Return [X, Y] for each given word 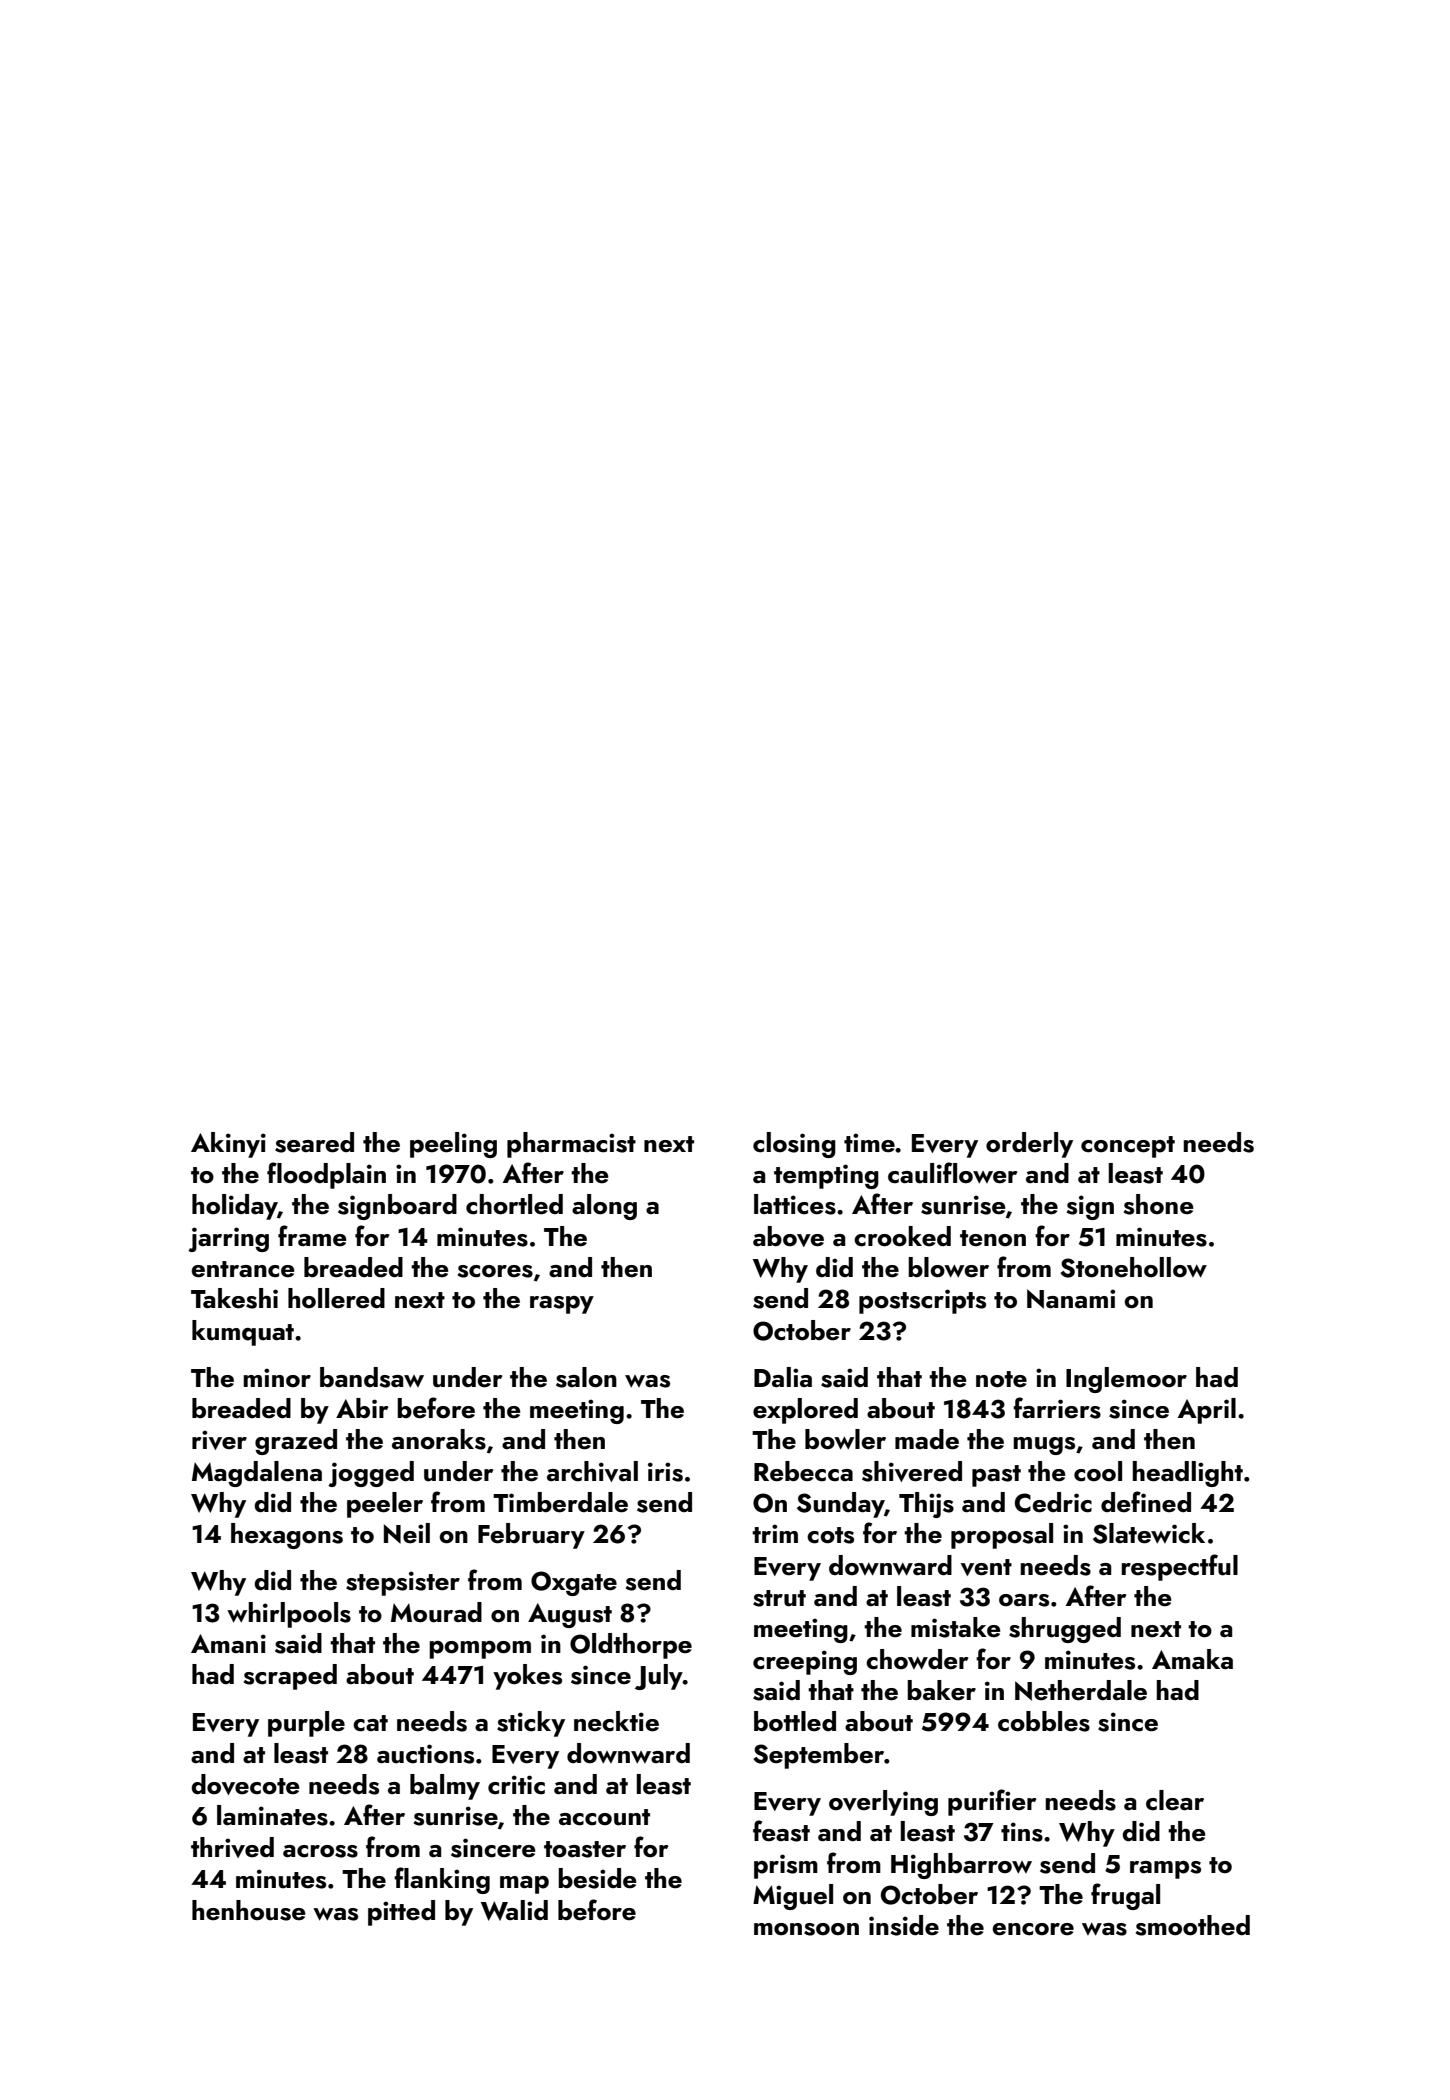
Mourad [436, 1612]
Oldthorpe [631, 1646]
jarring [228, 1239]
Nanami [1071, 1299]
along [604, 1207]
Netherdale [1081, 1690]
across [320, 1851]
